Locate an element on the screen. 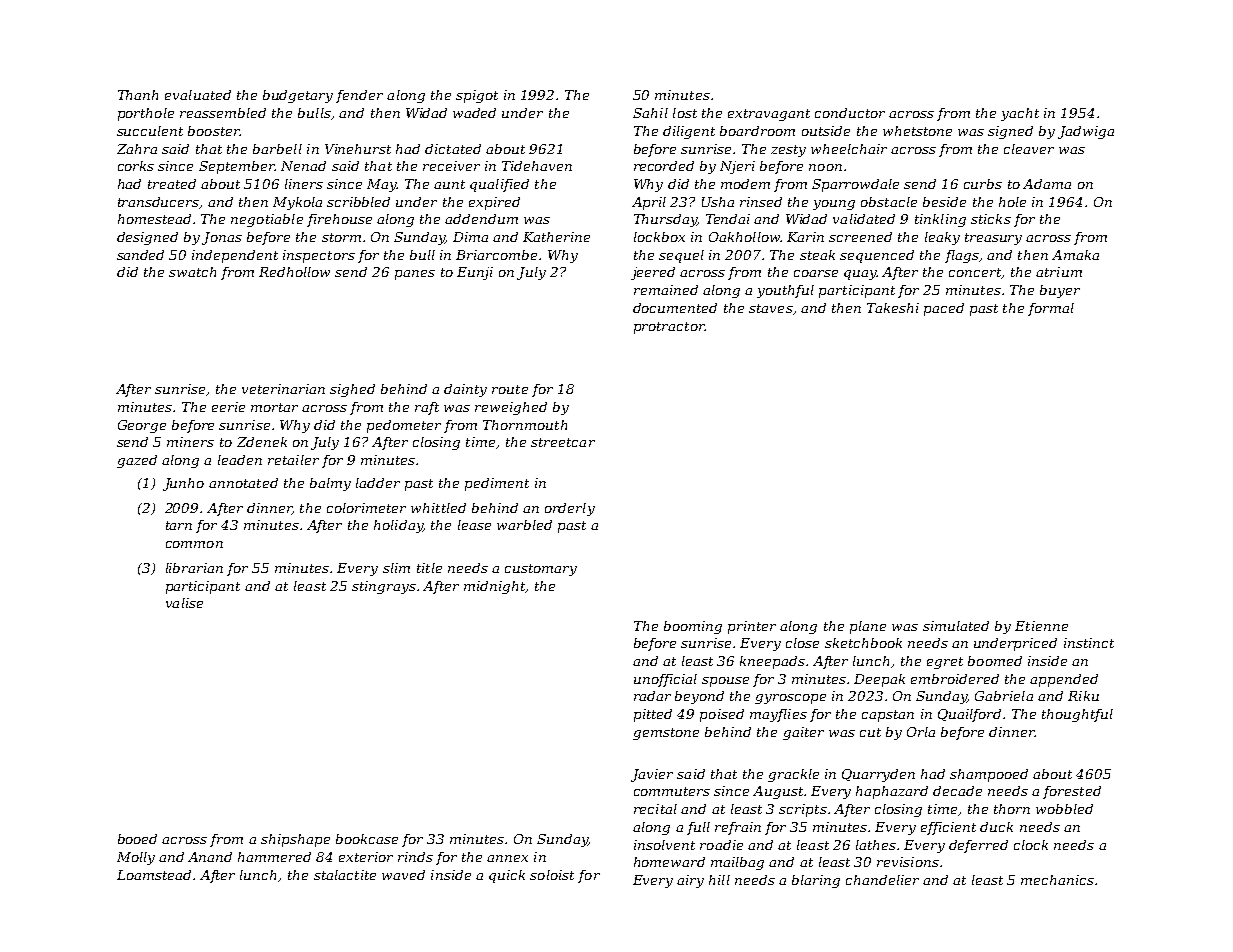 The image size is (1233, 952). eerie is located at coordinates (228, 407).
